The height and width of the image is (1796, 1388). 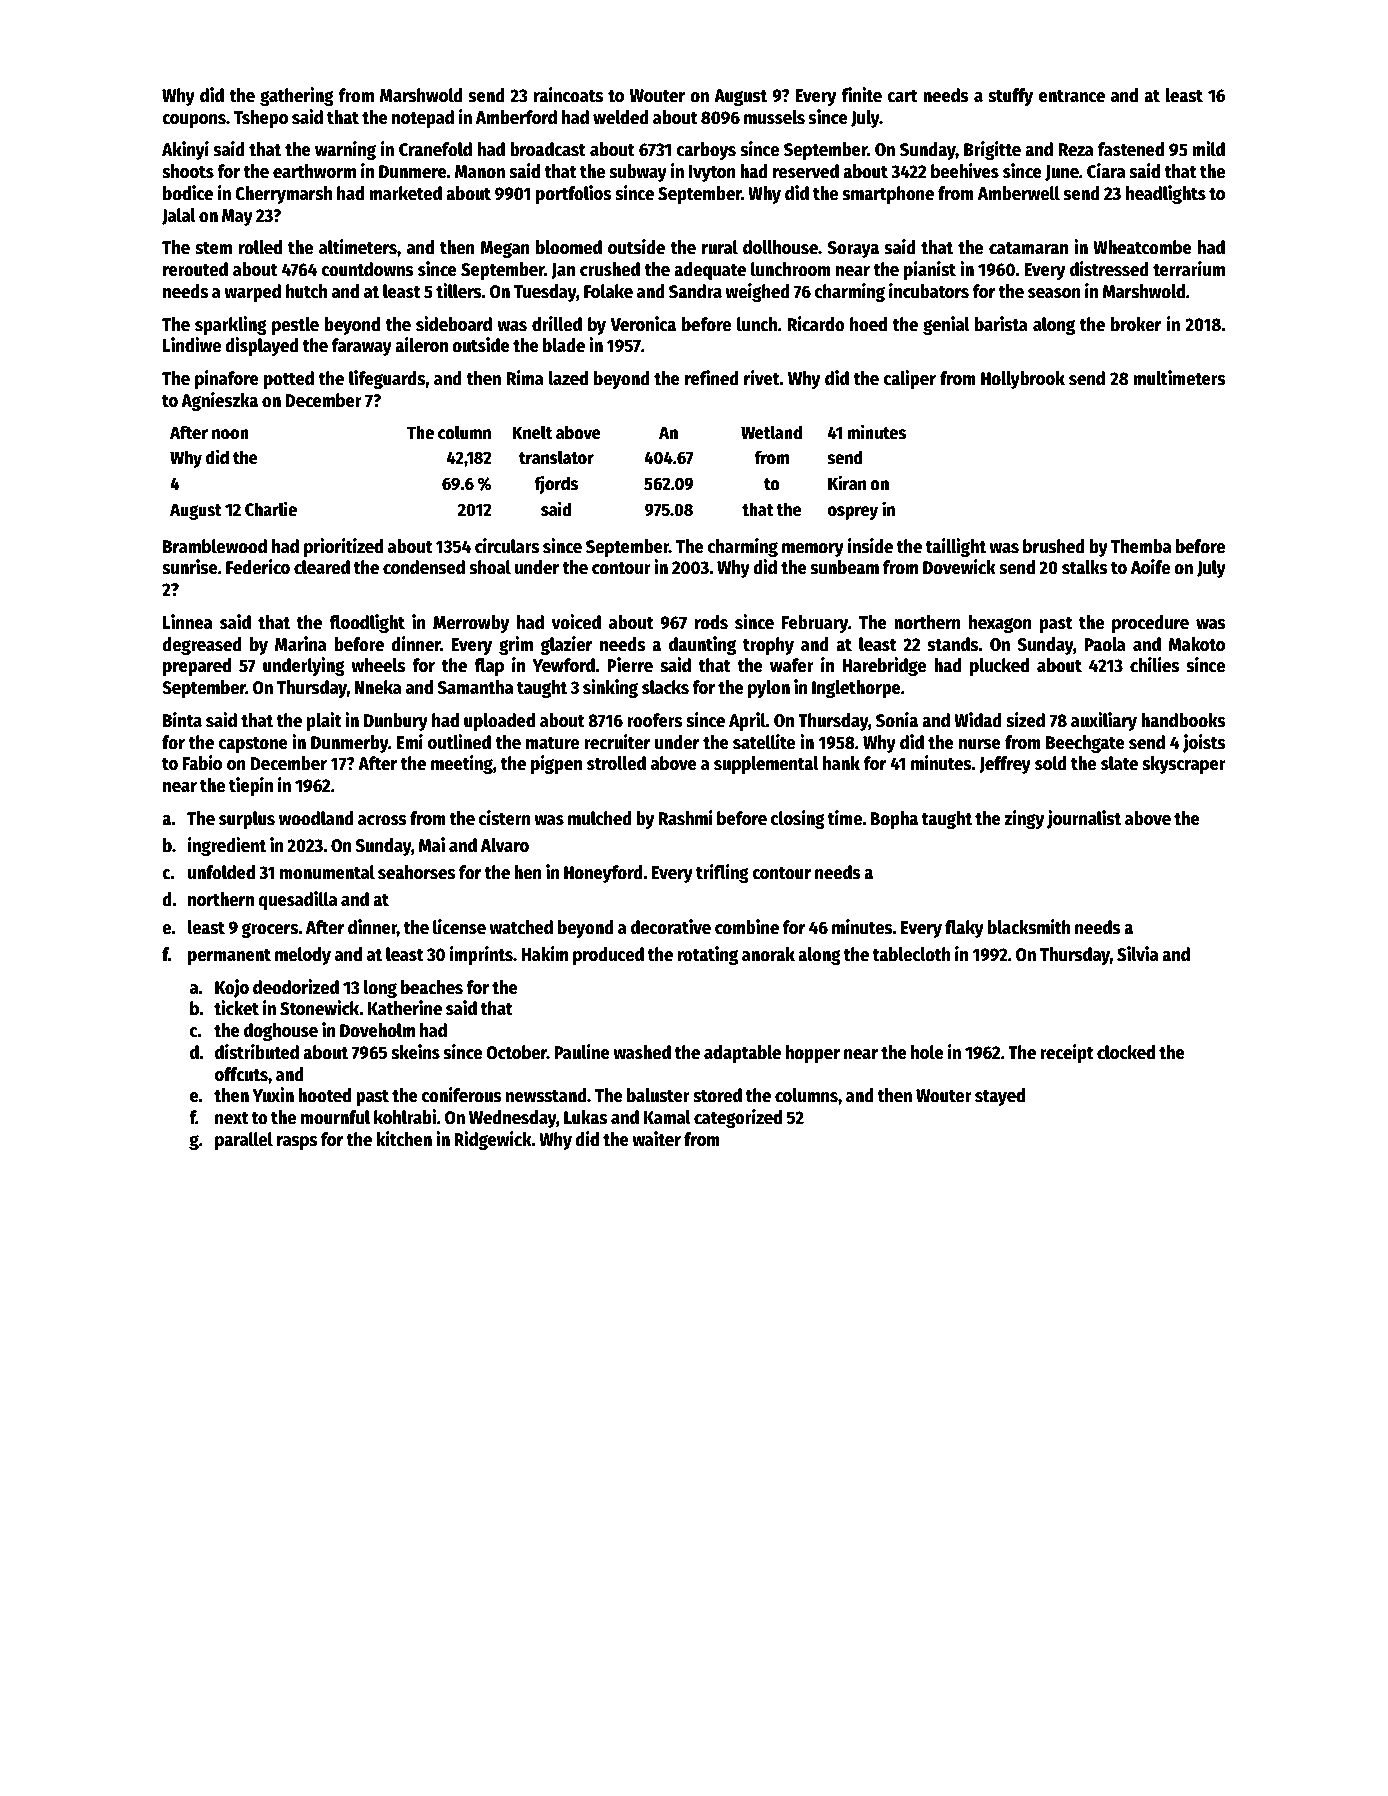 I want to click on Soraya, so click(x=853, y=249).
